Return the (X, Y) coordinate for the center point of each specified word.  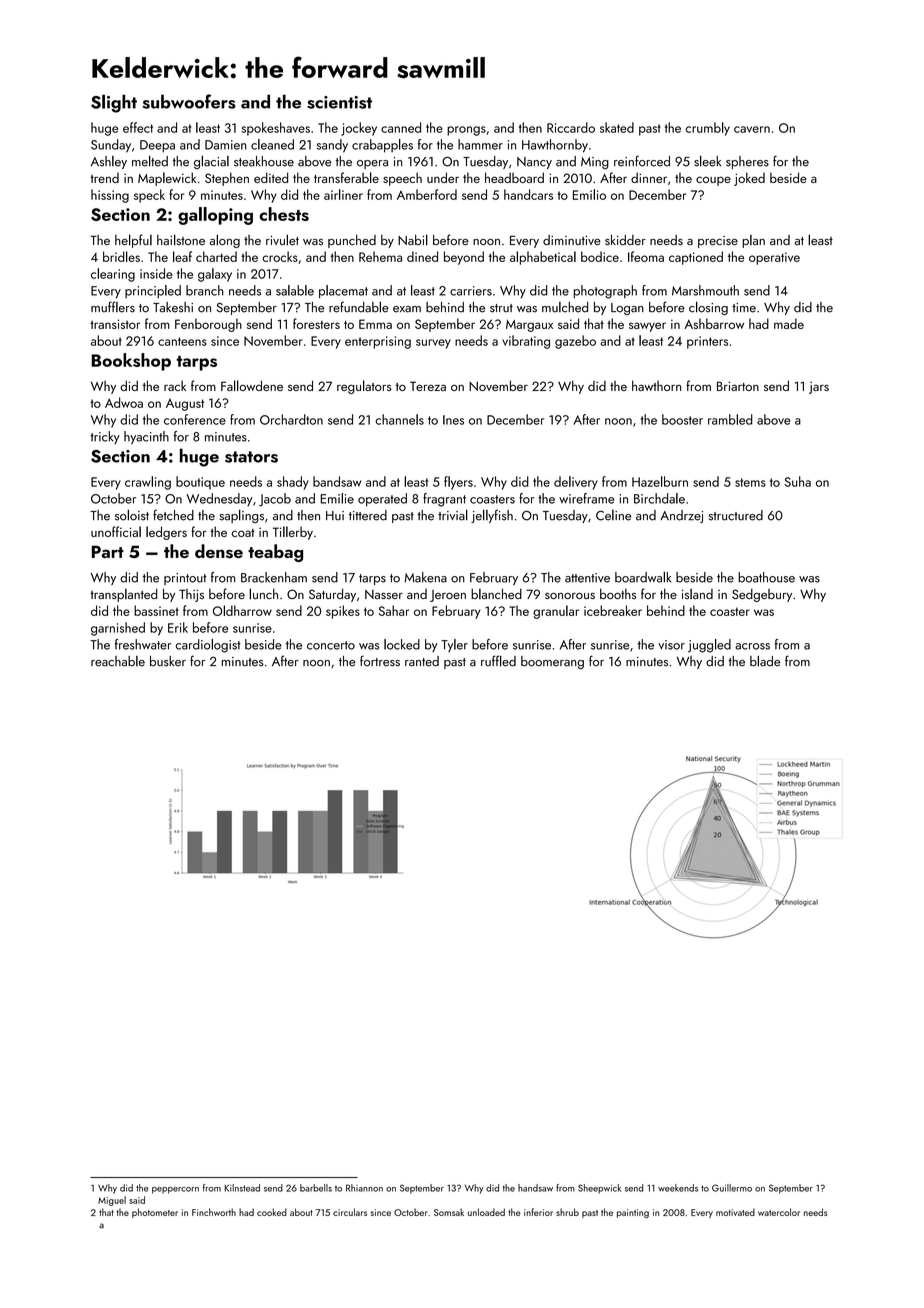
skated (617, 127)
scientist (339, 102)
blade (765, 661)
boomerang (552, 662)
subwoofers (189, 101)
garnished (118, 629)
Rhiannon (364, 1188)
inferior (538, 1212)
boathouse (766, 577)
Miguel (112, 1201)
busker (168, 661)
